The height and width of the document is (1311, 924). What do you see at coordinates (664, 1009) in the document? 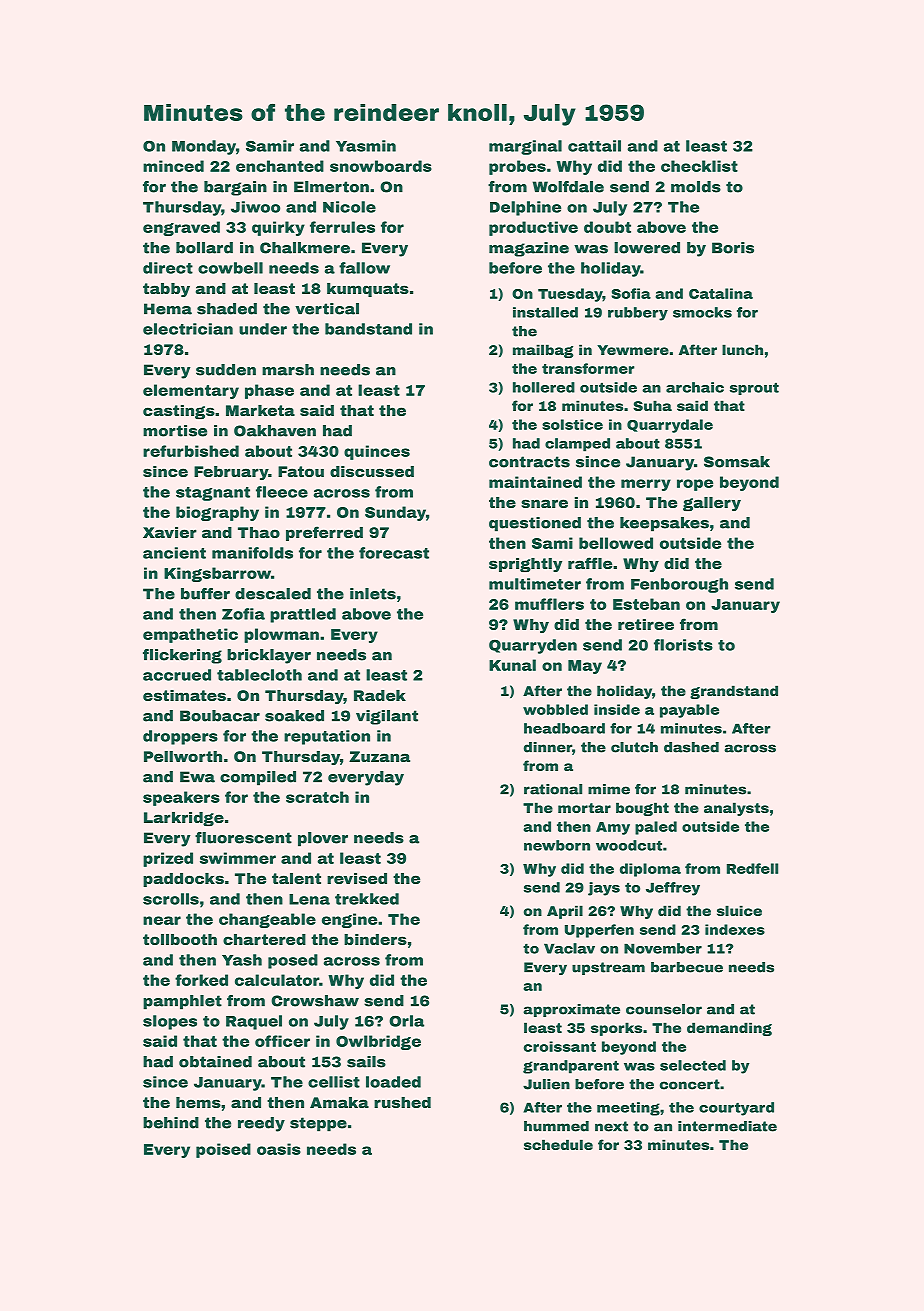
I see `counselor` at bounding box center [664, 1009].
